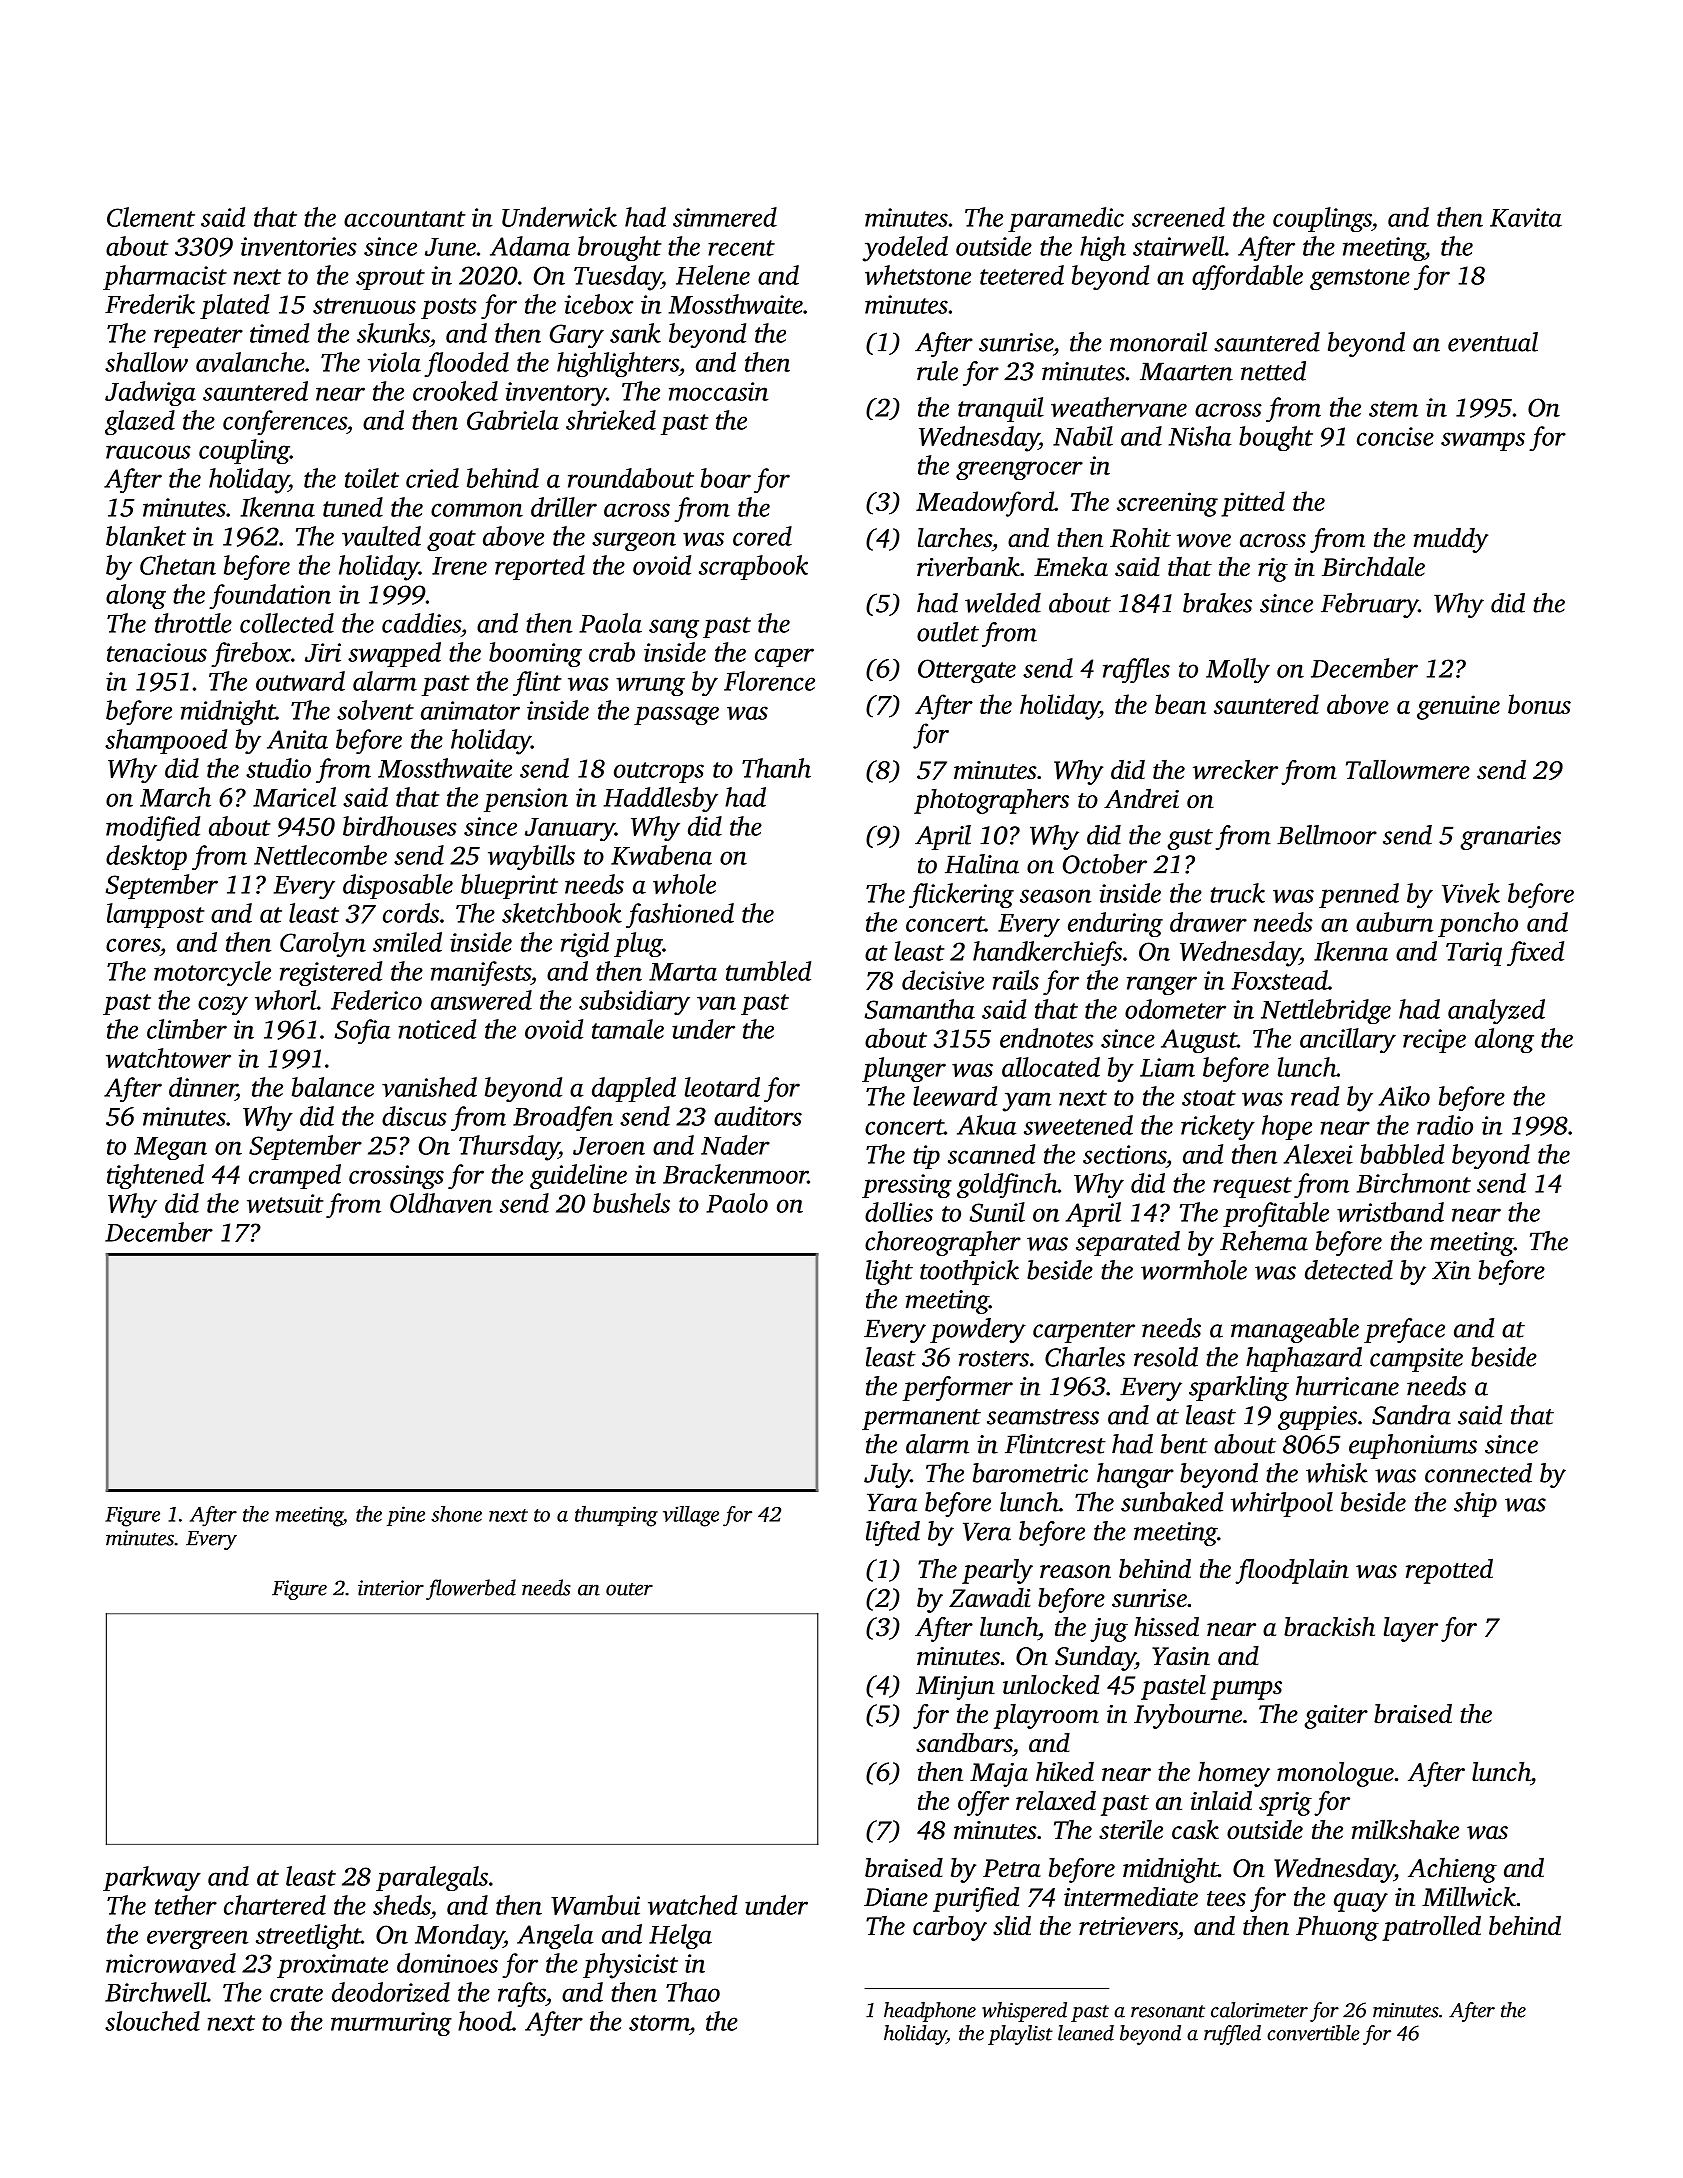 The width and height of the document is (1683, 2178). Describe the element at coordinates (1414, 1183) in the document. I see `Birchmont` at that location.
